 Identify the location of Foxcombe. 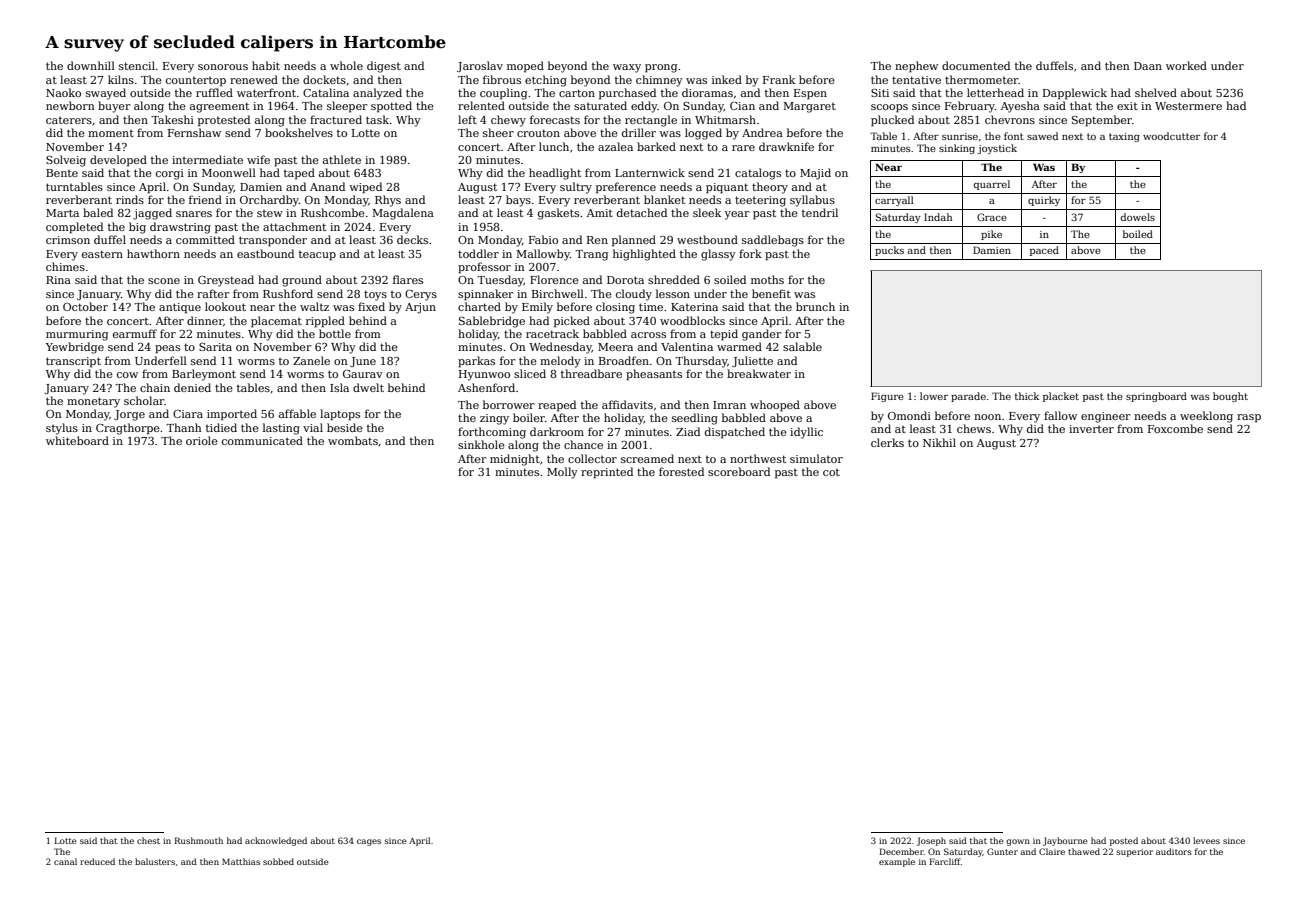
(1175, 428).
